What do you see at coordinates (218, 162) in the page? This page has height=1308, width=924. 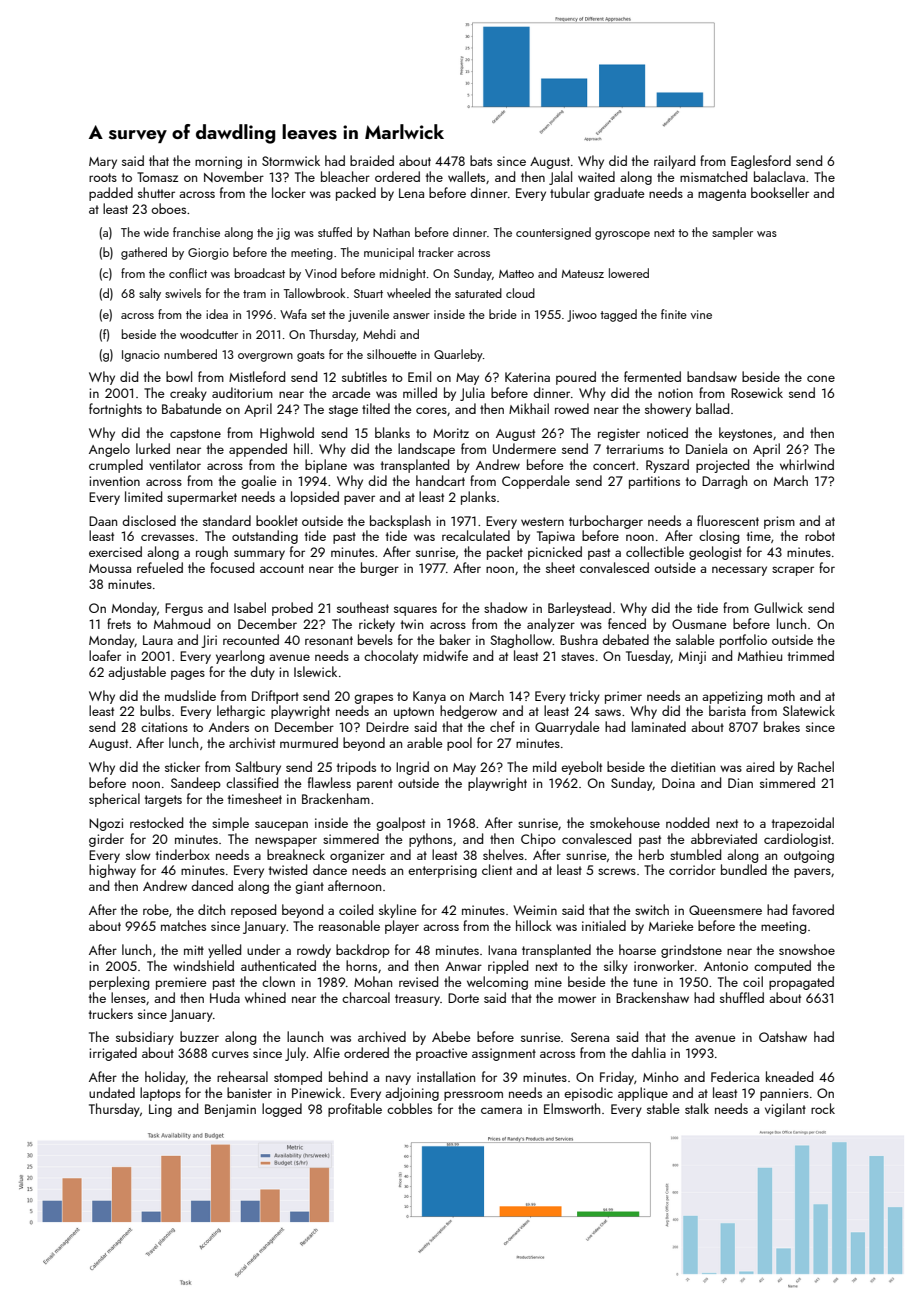 I see `morning` at bounding box center [218, 162].
